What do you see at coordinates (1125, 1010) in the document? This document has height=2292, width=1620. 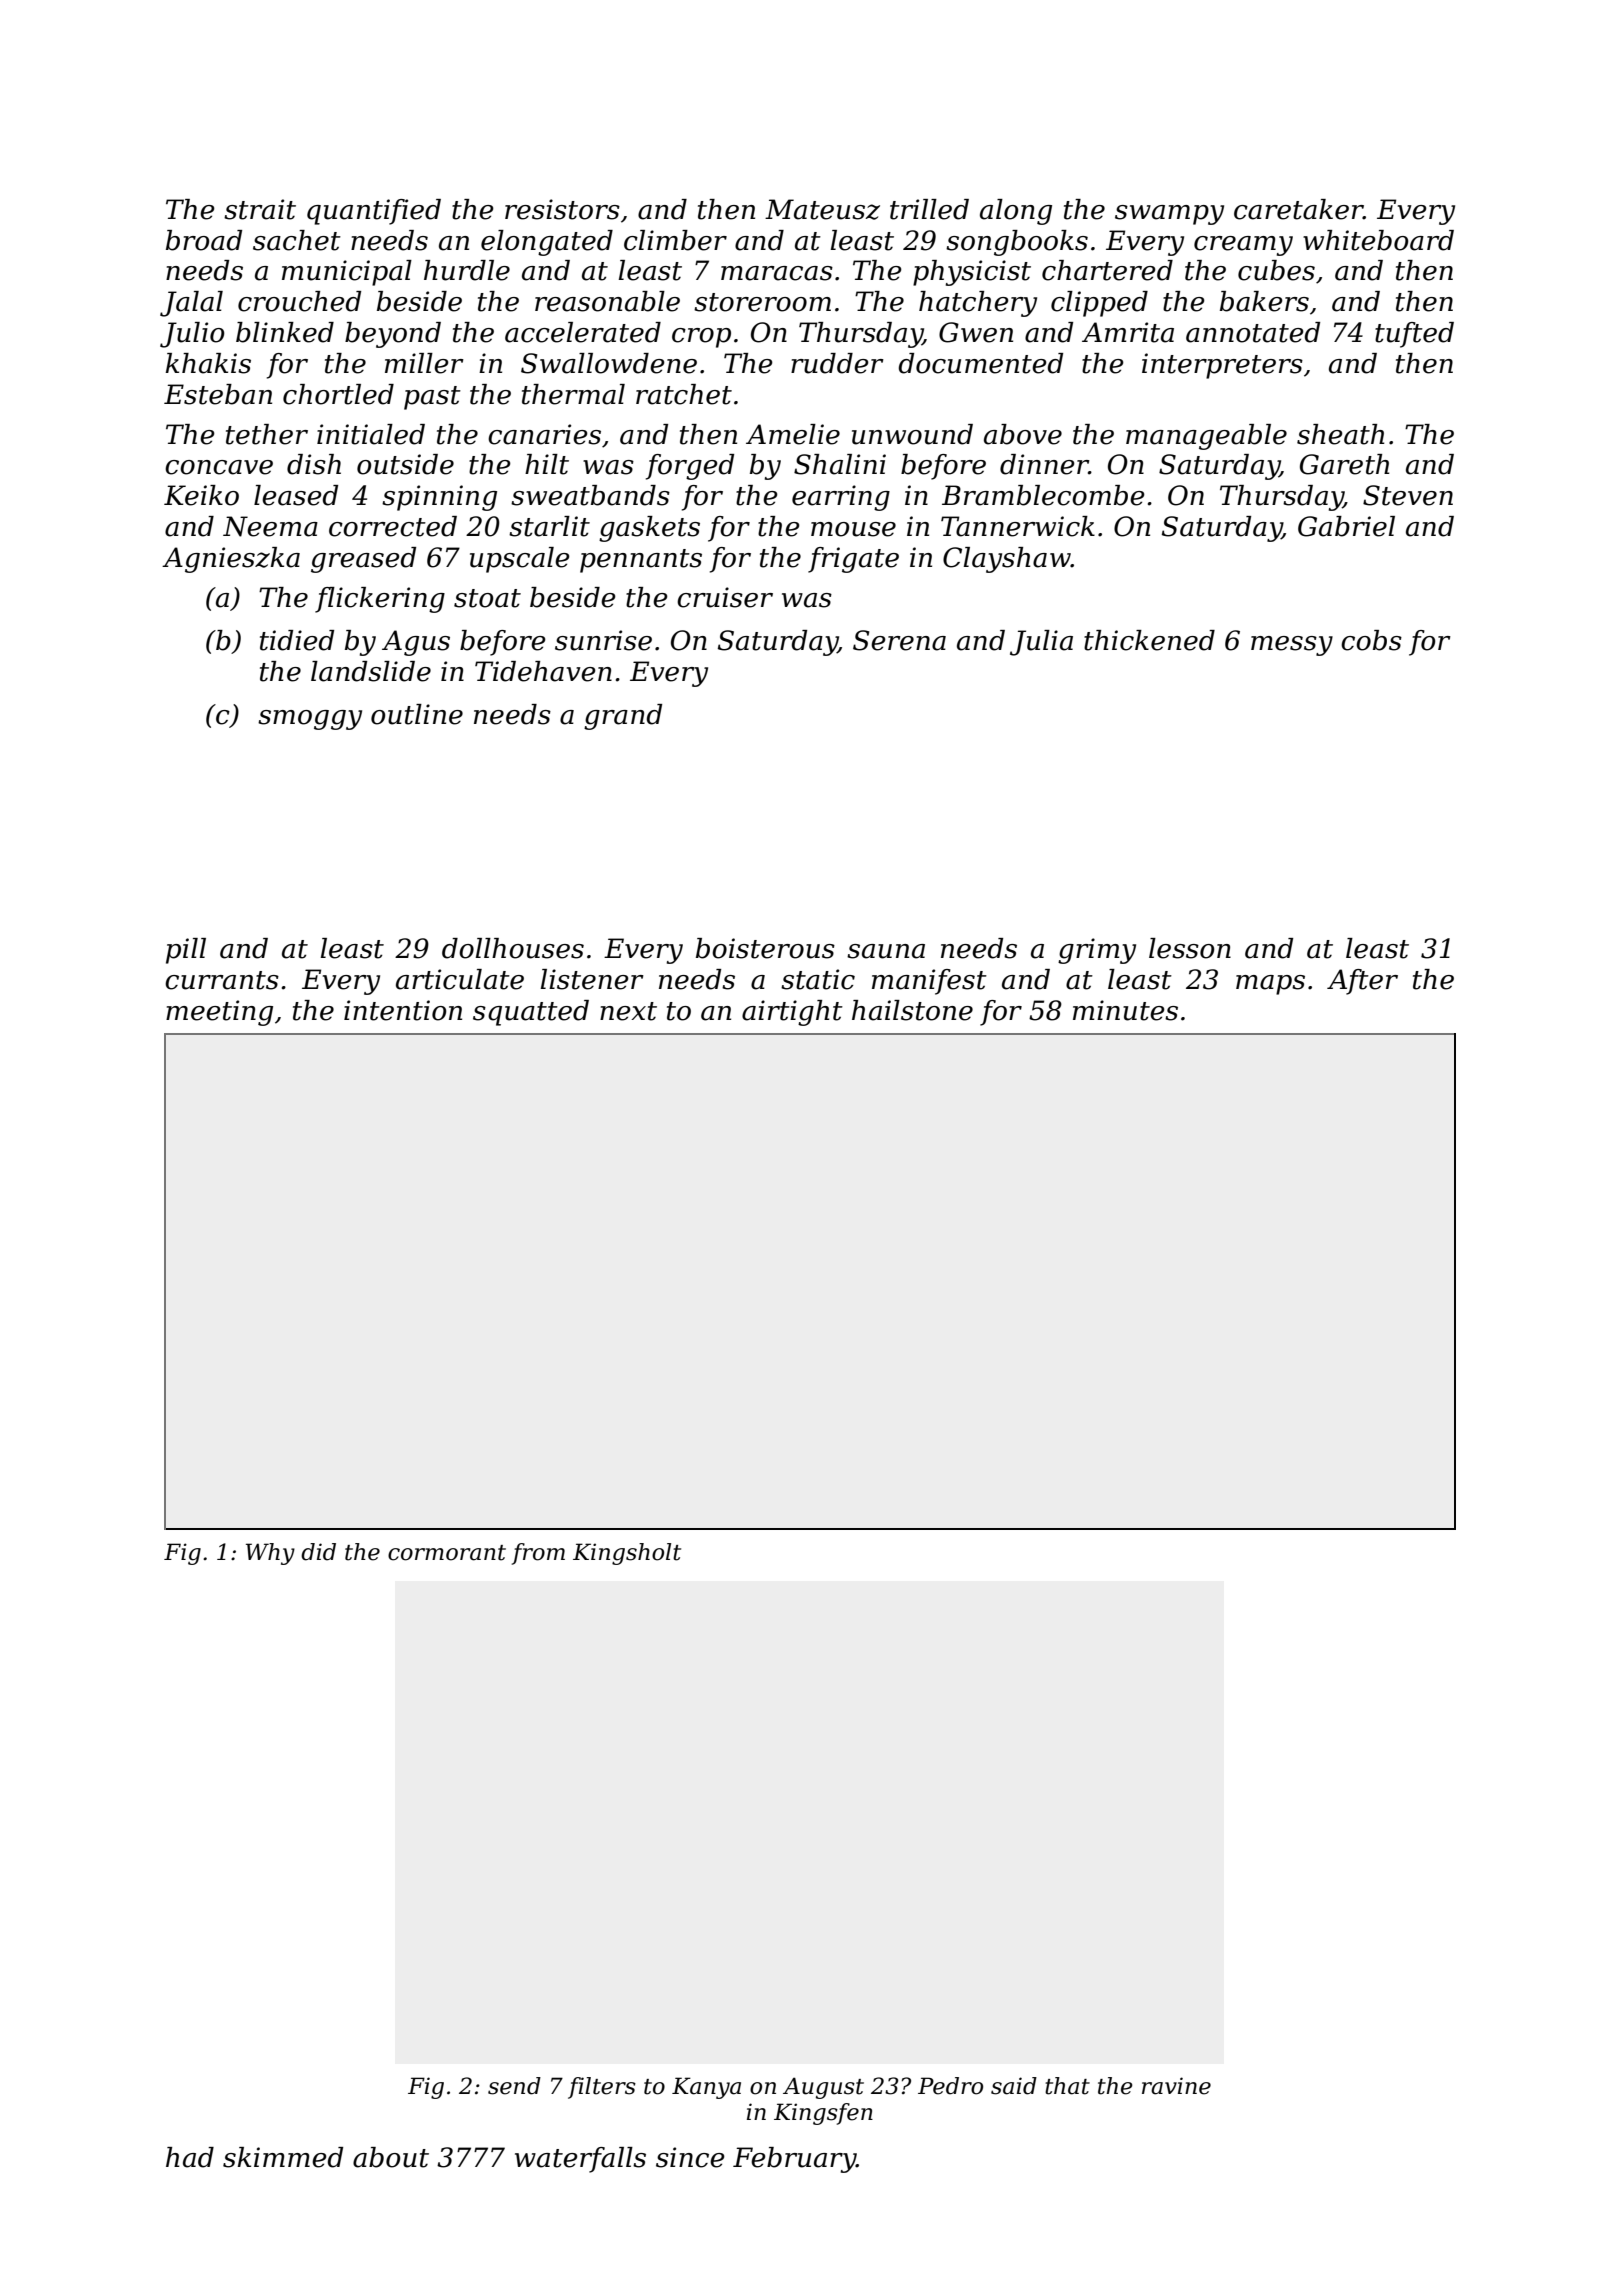 I see `minutes` at bounding box center [1125, 1010].
